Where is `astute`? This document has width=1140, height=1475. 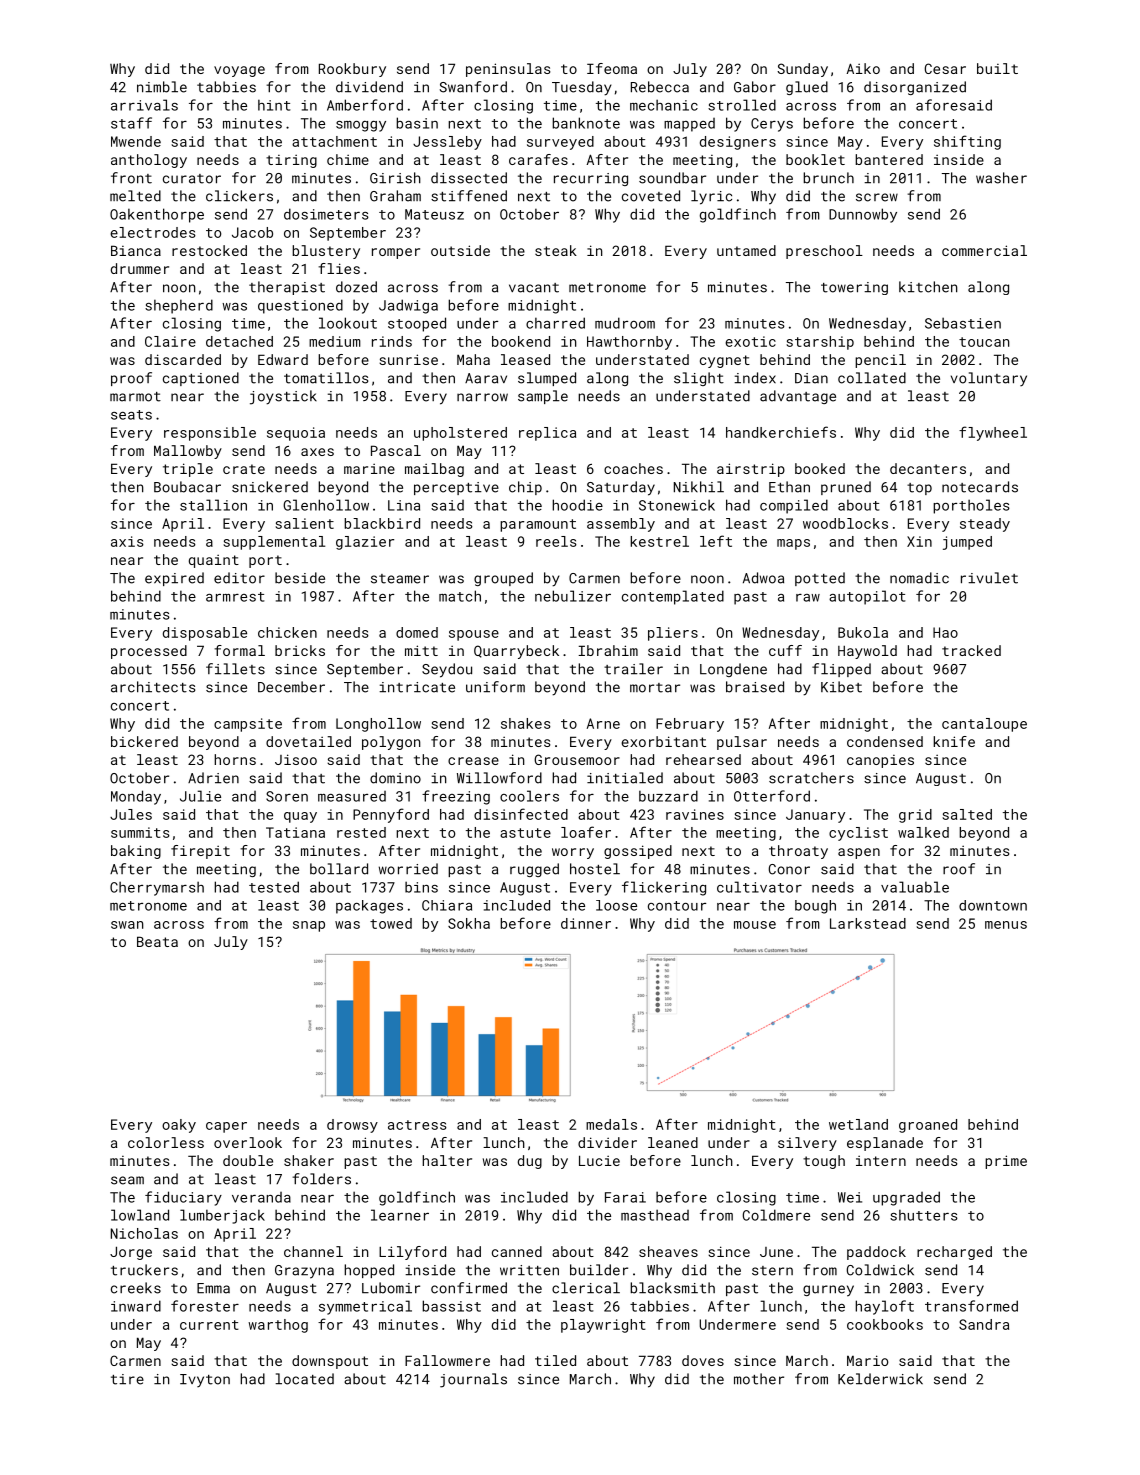 astute is located at coordinates (525, 833).
